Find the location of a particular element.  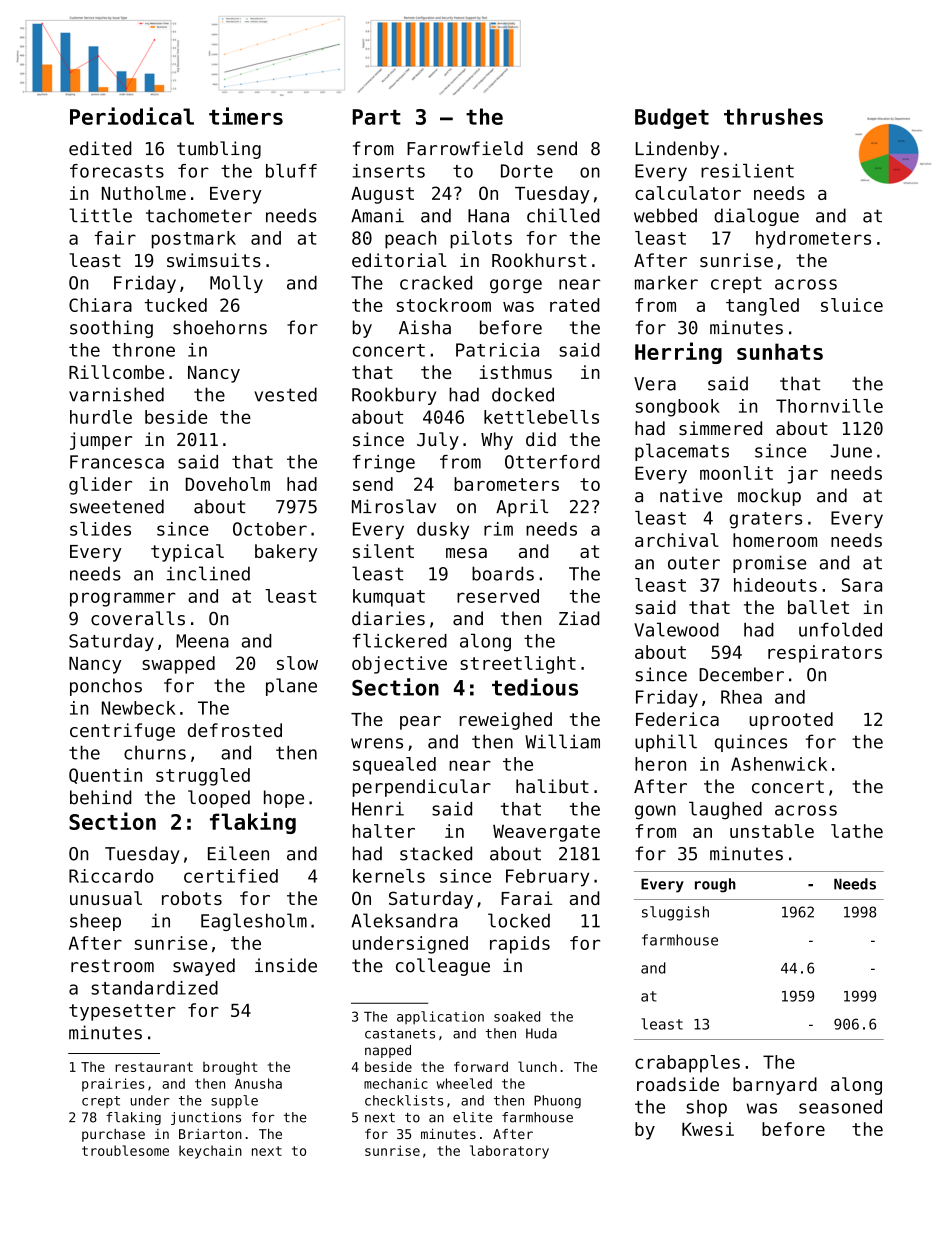

crabapples is located at coordinates (687, 1064).
